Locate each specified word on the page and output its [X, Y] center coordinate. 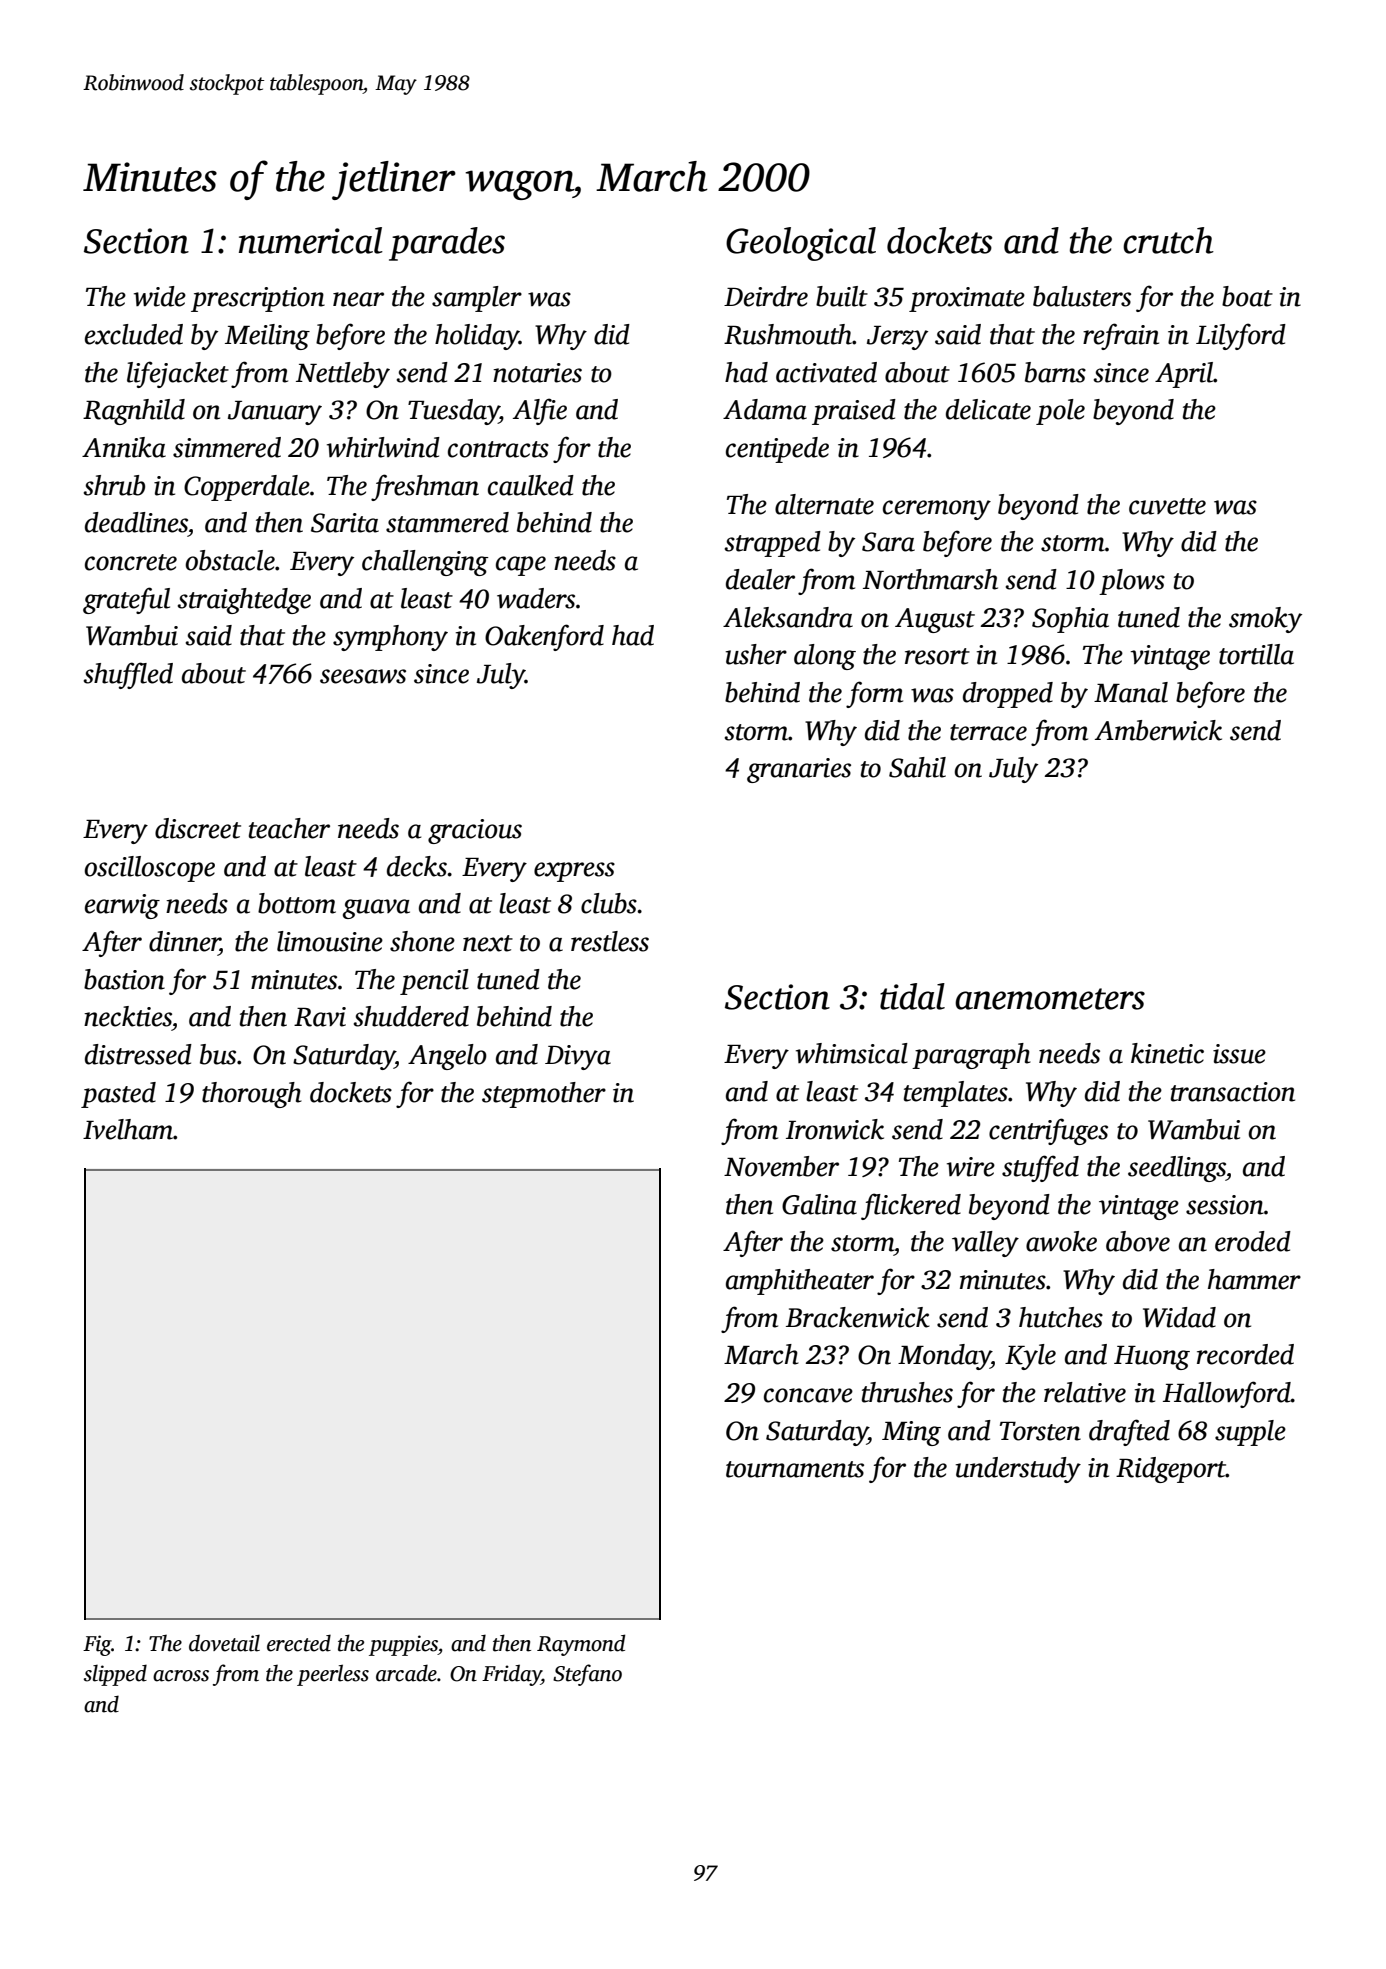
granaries [799, 770]
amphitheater [800, 1282]
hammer [1254, 1279]
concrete [131, 562]
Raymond [581, 1645]
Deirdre [766, 296]
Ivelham [128, 1129]
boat [1247, 296]
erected [299, 1643]
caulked [531, 485]
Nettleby [343, 375]
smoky [1265, 620]
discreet [198, 828]
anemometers [1050, 999]
